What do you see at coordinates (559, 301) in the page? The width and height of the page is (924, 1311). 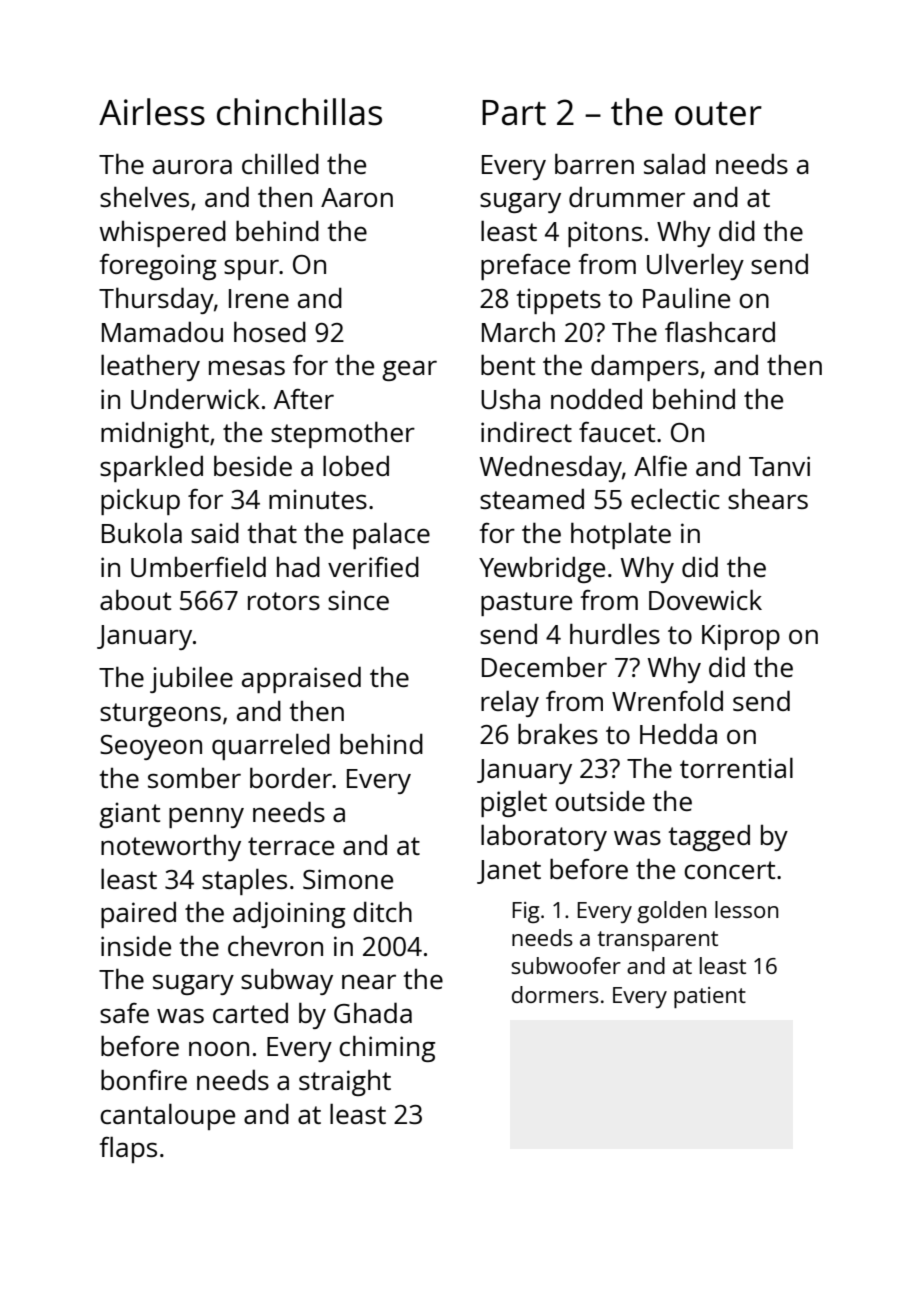 I see `tippets` at bounding box center [559, 301].
